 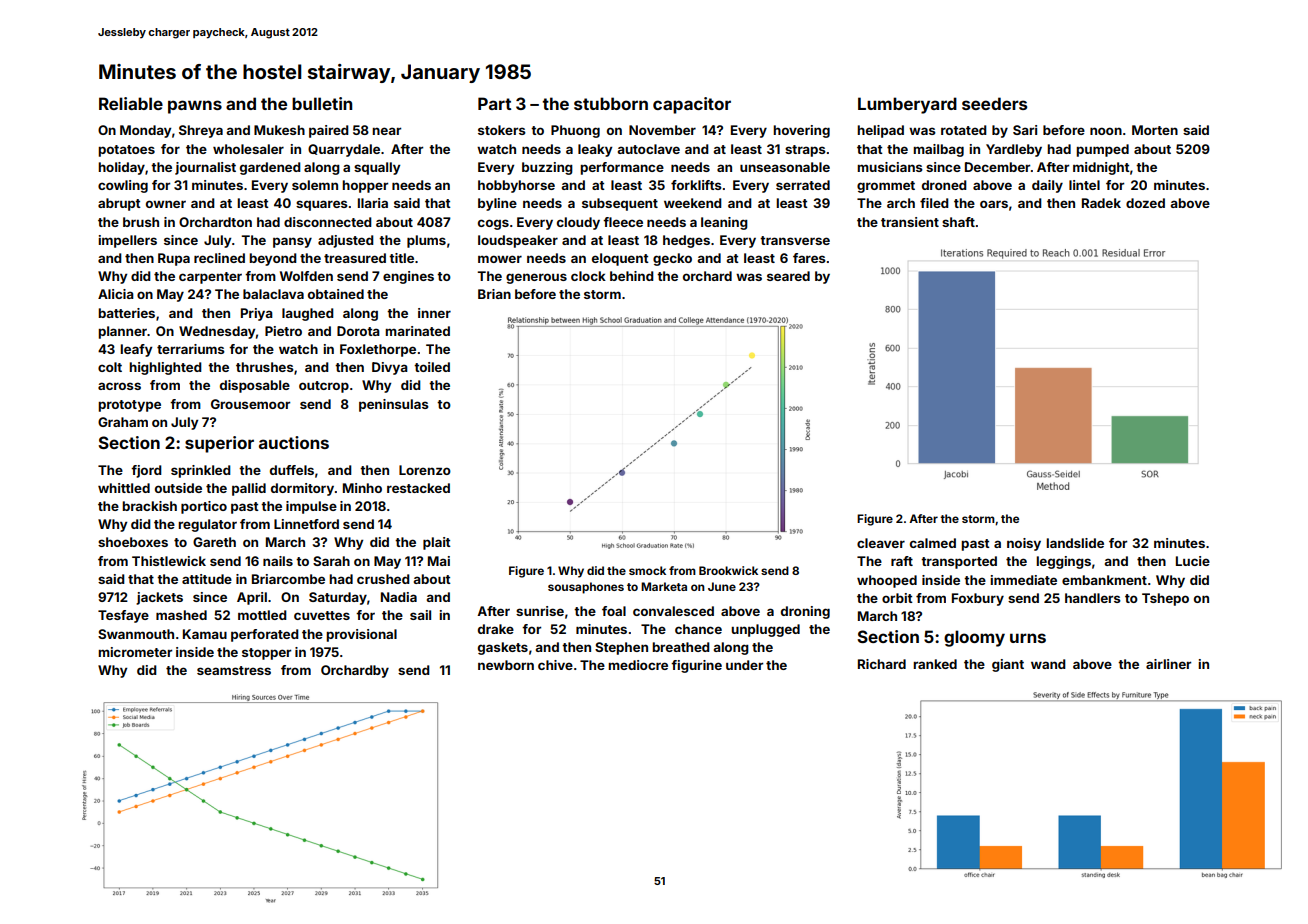 What do you see at coordinates (994, 103) in the screenshot?
I see `seeders` at bounding box center [994, 103].
